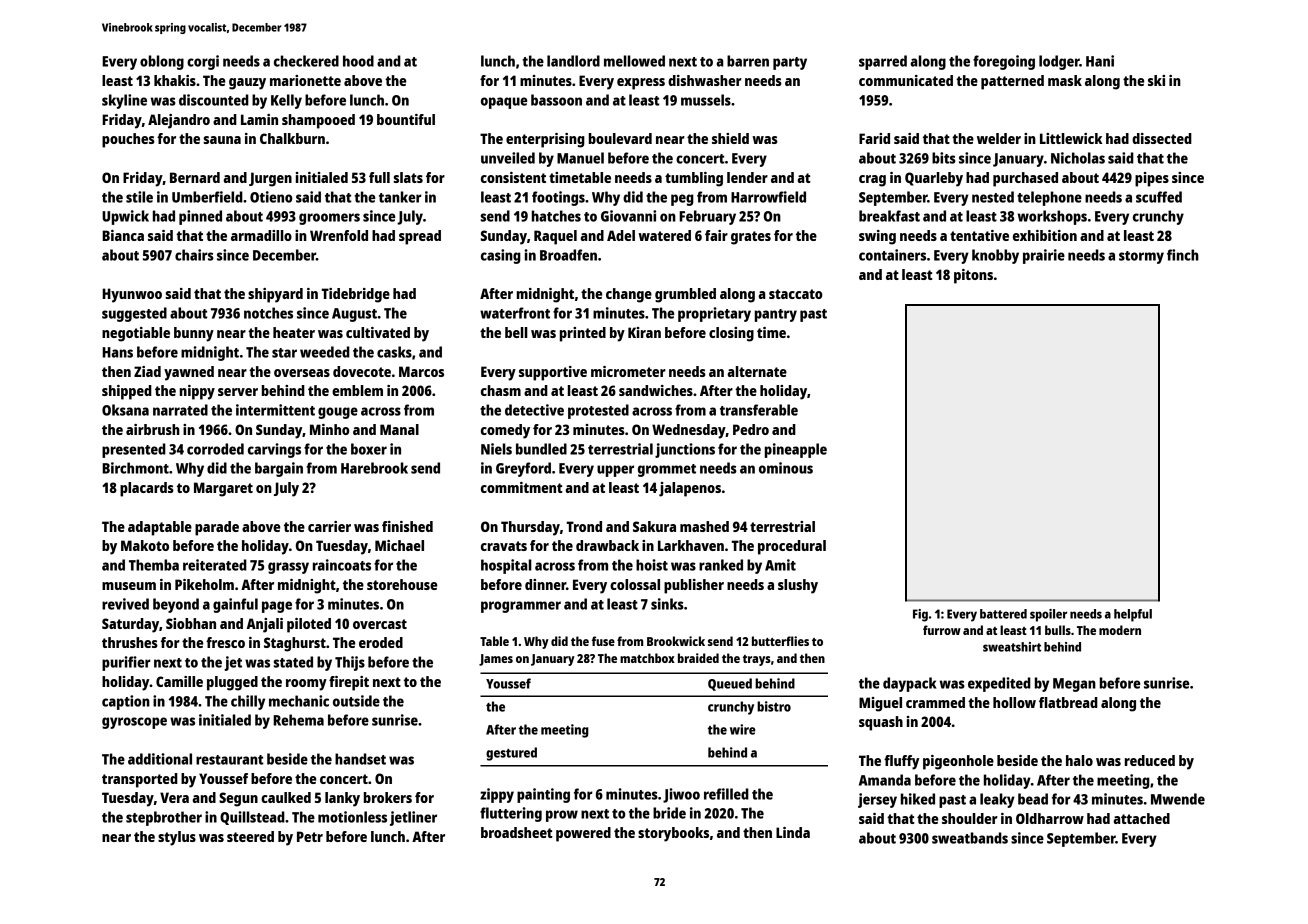 The width and height of the document is (1308, 924). What do you see at coordinates (306, 61) in the document?
I see `checkered` at bounding box center [306, 61].
